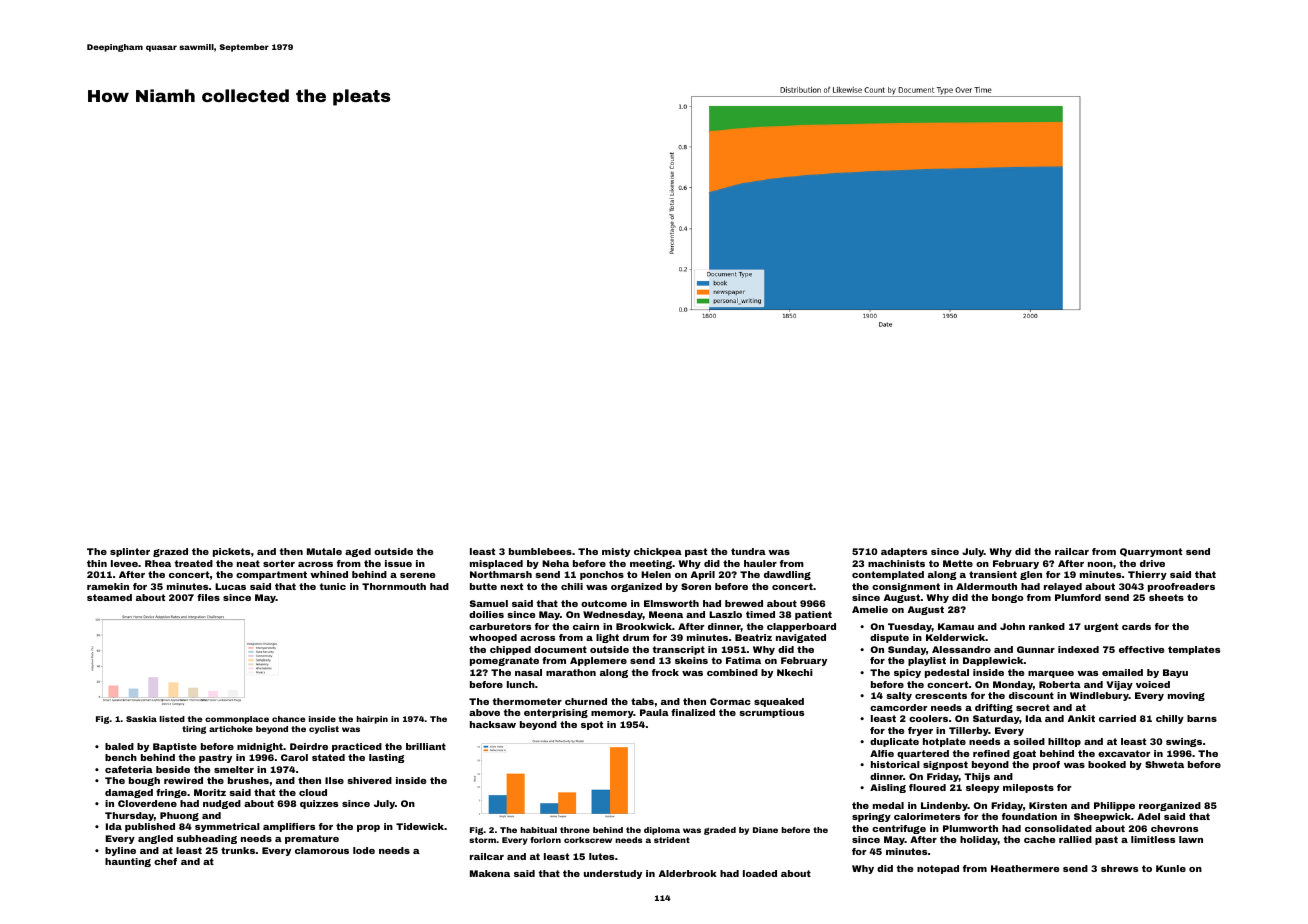 This image has height=924, width=1308. Describe the element at coordinates (1119, 685) in the image. I see `Vijay` at that location.
